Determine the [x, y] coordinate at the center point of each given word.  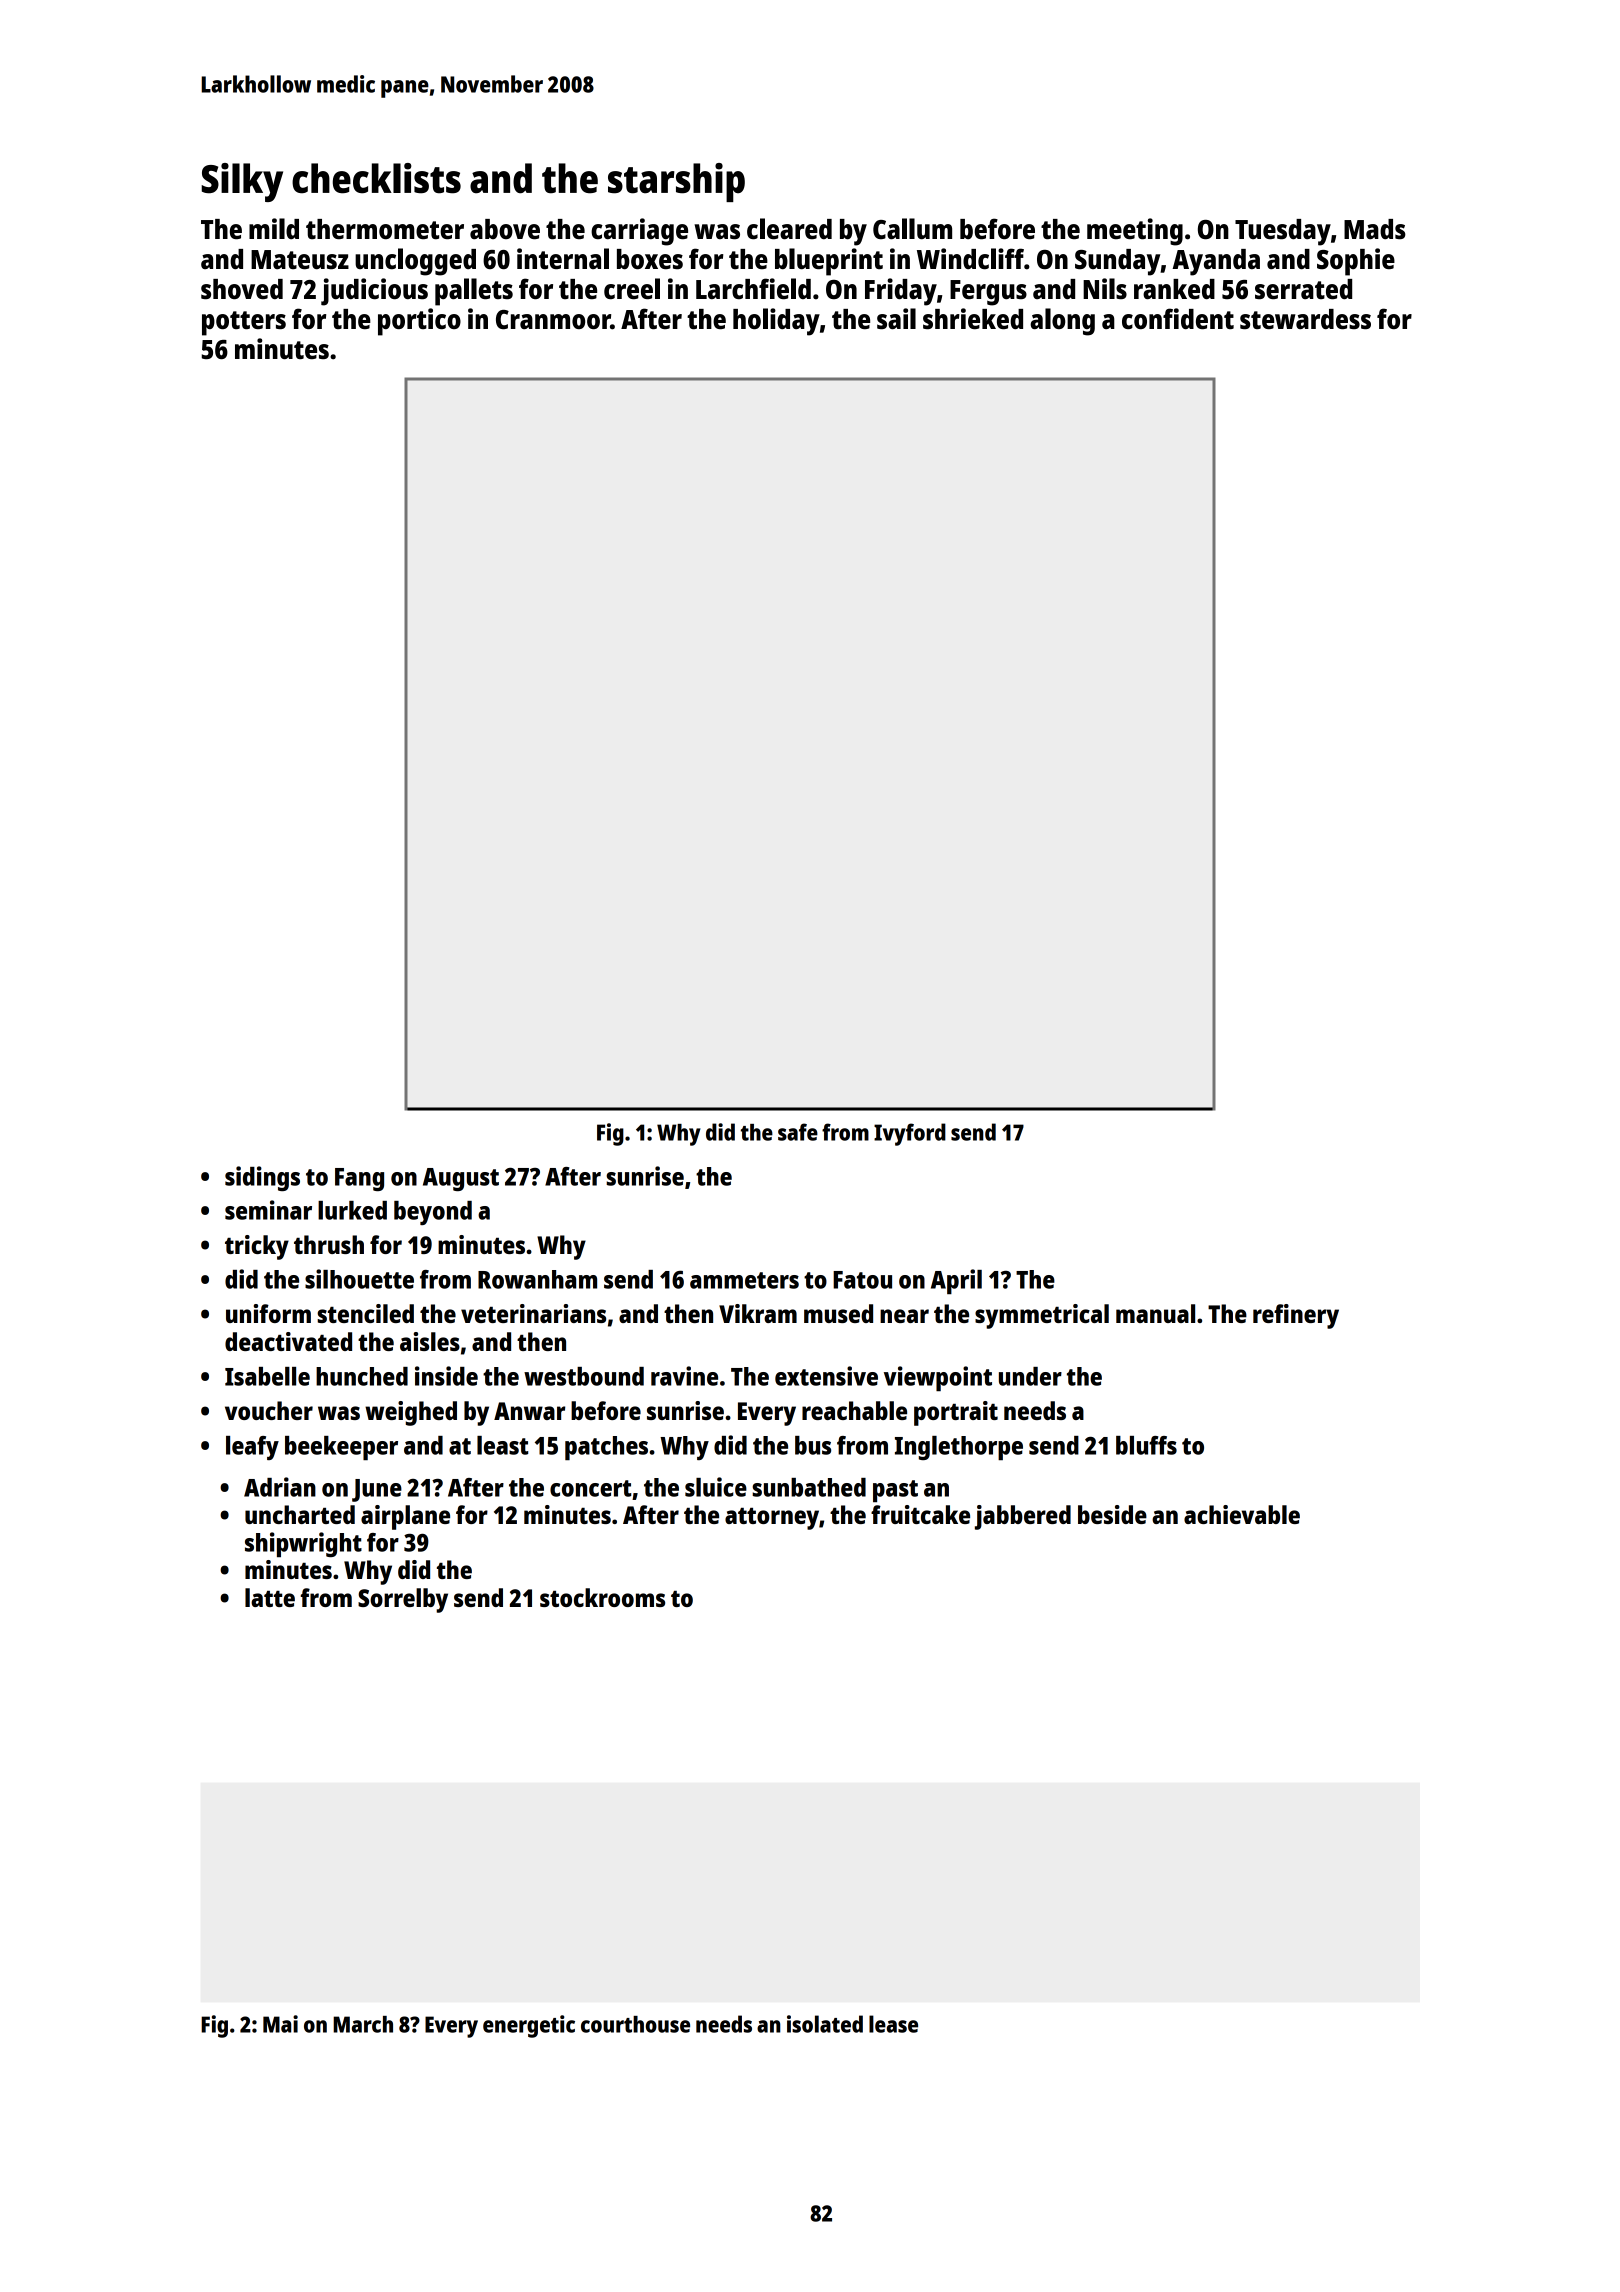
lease [893, 2024]
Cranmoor [553, 319]
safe [798, 1132]
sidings [262, 1178]
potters [244, 323]
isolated [825, 2024]
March [363, 2024]
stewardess [1305, 319]
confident [1178, 318]
